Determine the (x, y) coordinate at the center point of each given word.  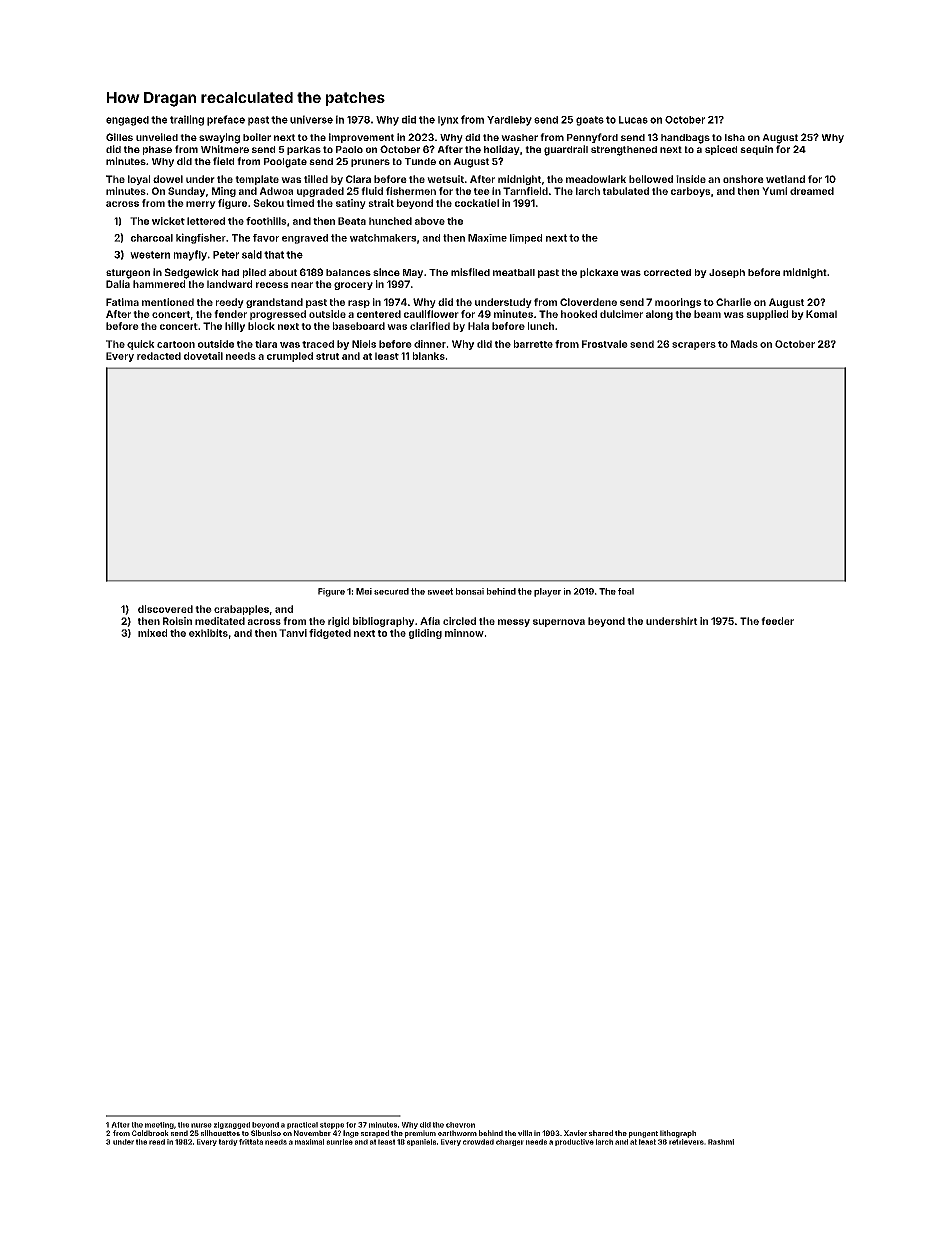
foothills (266, 221)
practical (302, 1125)
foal (626, 591)
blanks (429, 356)
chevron (460, 1125)
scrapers (694, 346)
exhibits (208, 633)
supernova (559, 623)
